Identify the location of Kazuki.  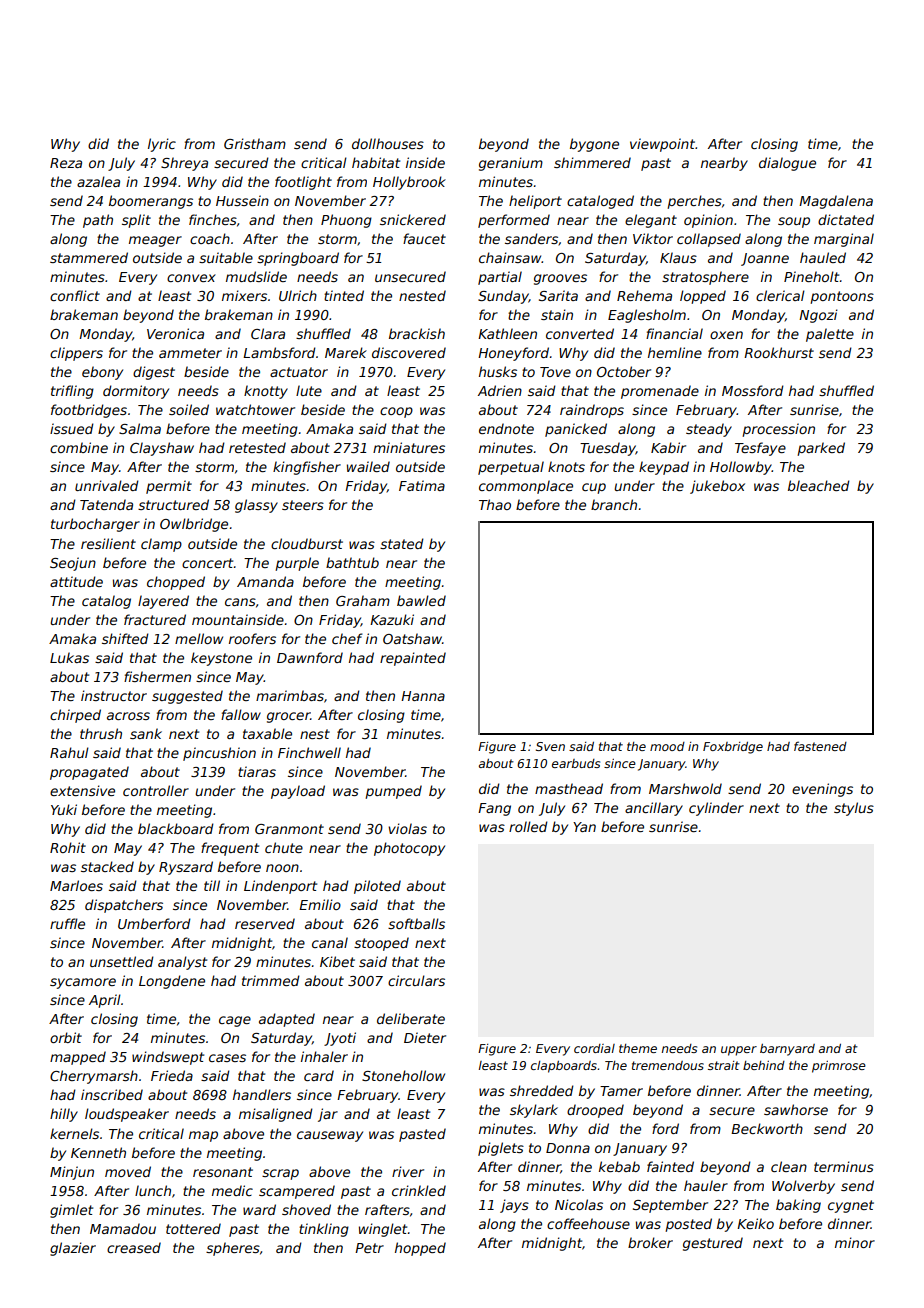
(392, 619).
